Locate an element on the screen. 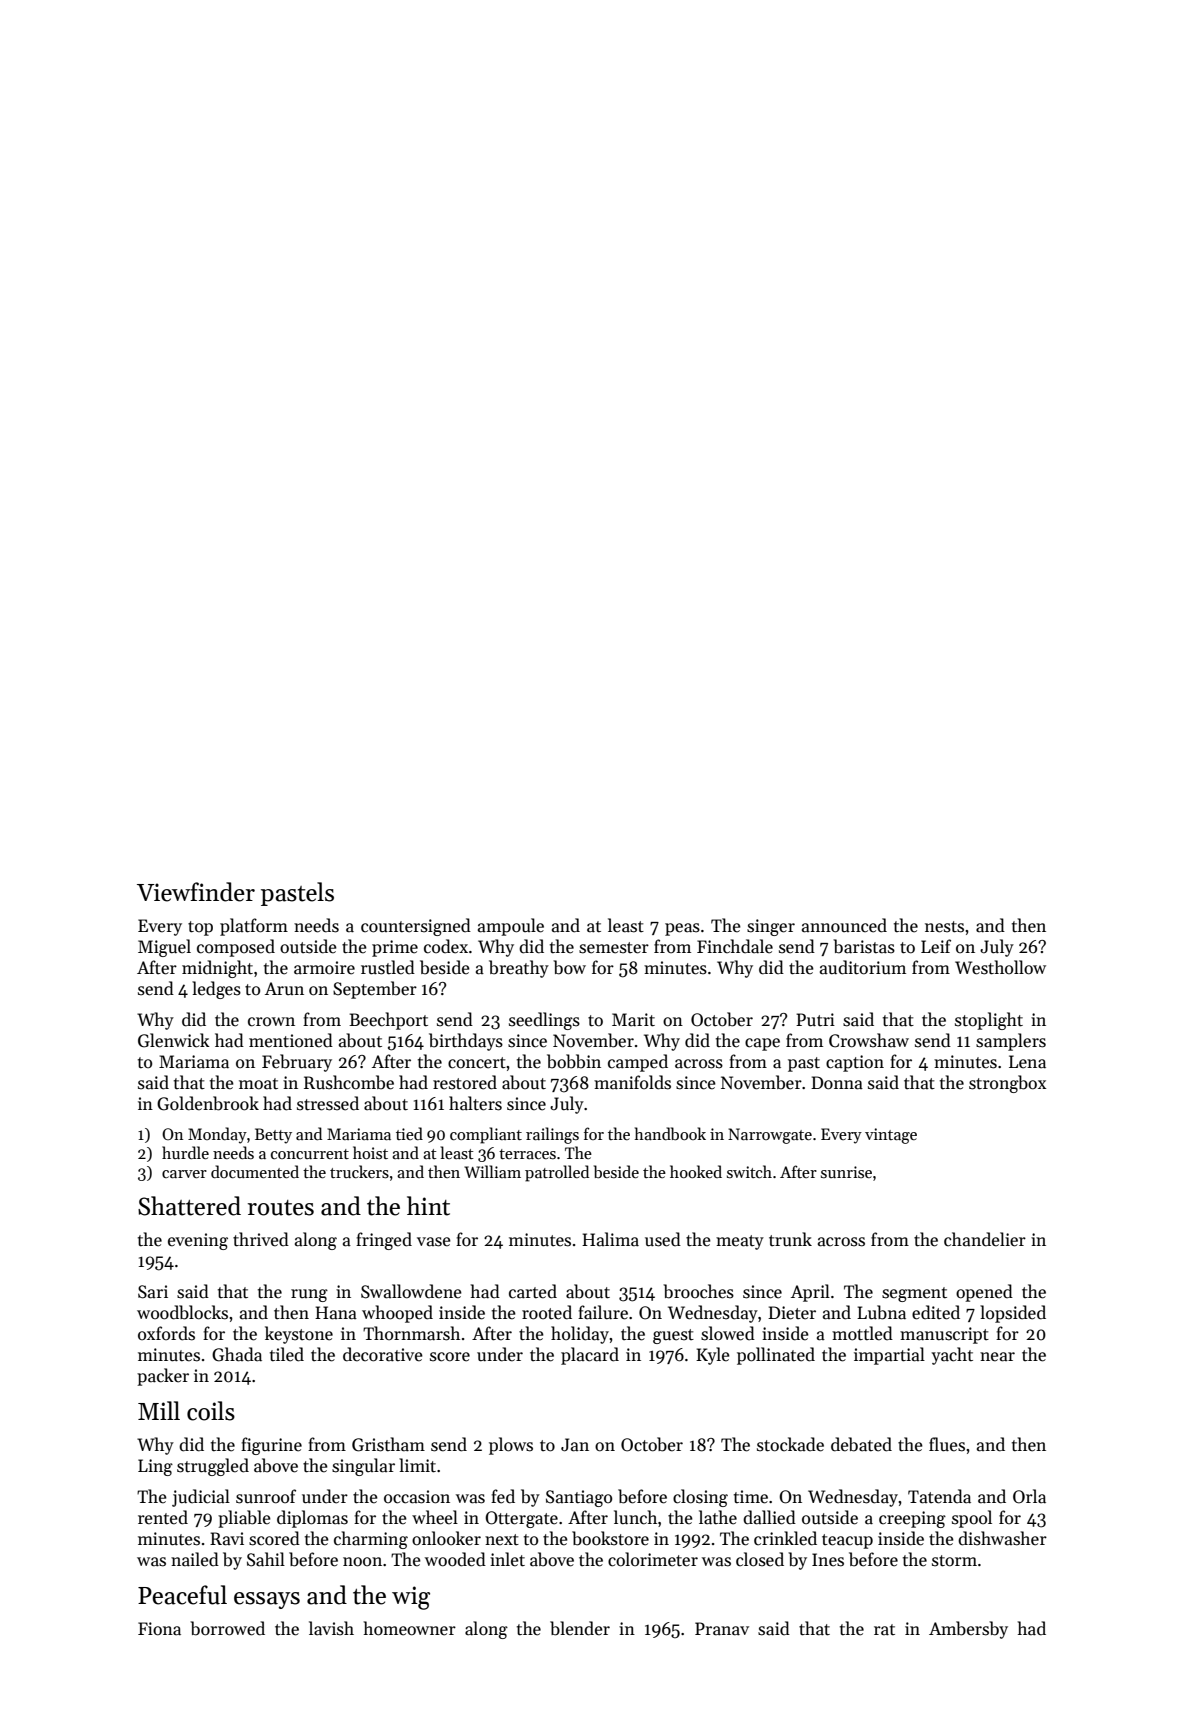  baristas is located at coordinates (864, 946).
